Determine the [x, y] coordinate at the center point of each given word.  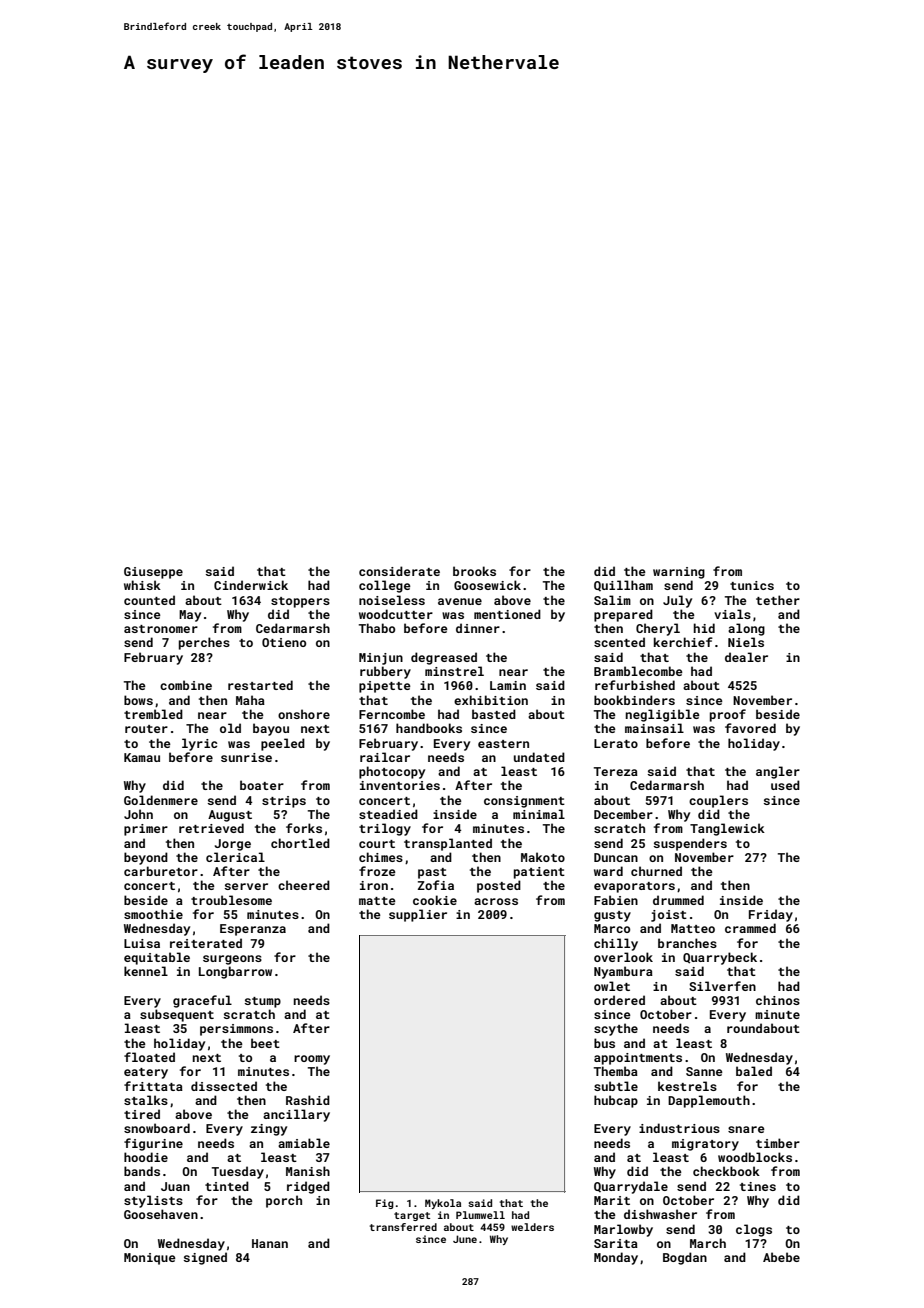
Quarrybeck [720, 958]
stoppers [300, 602]
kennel [146, 971]
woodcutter [396, 614]
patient [539, 873]
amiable [304, 1143]
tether [778, 600]
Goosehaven [161, 1214]
